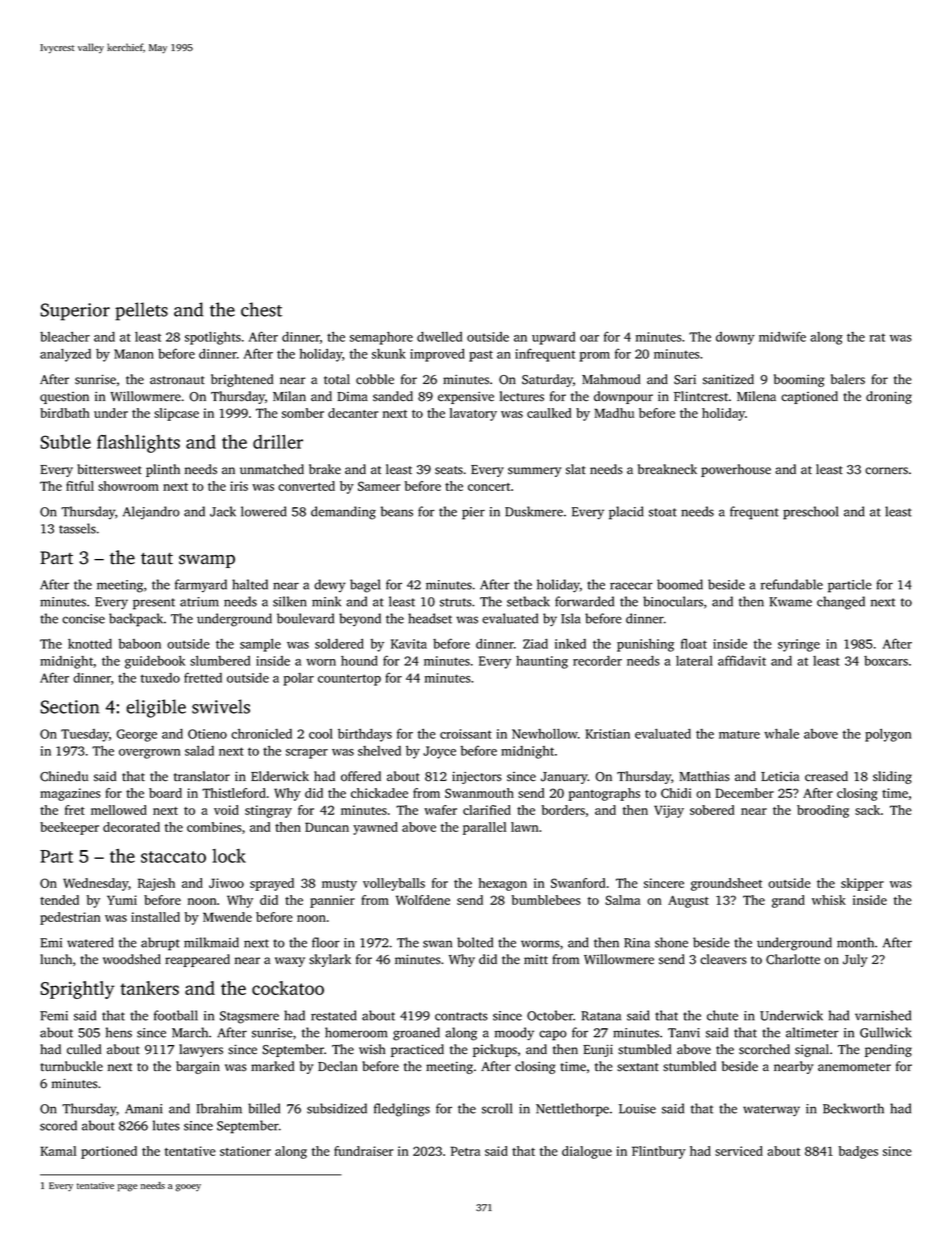 The height and width of the image is (1233, 952). What do you see at coordinates (264, 1108) in the image?
I see `billed` at bounding box center [264, 1108].
